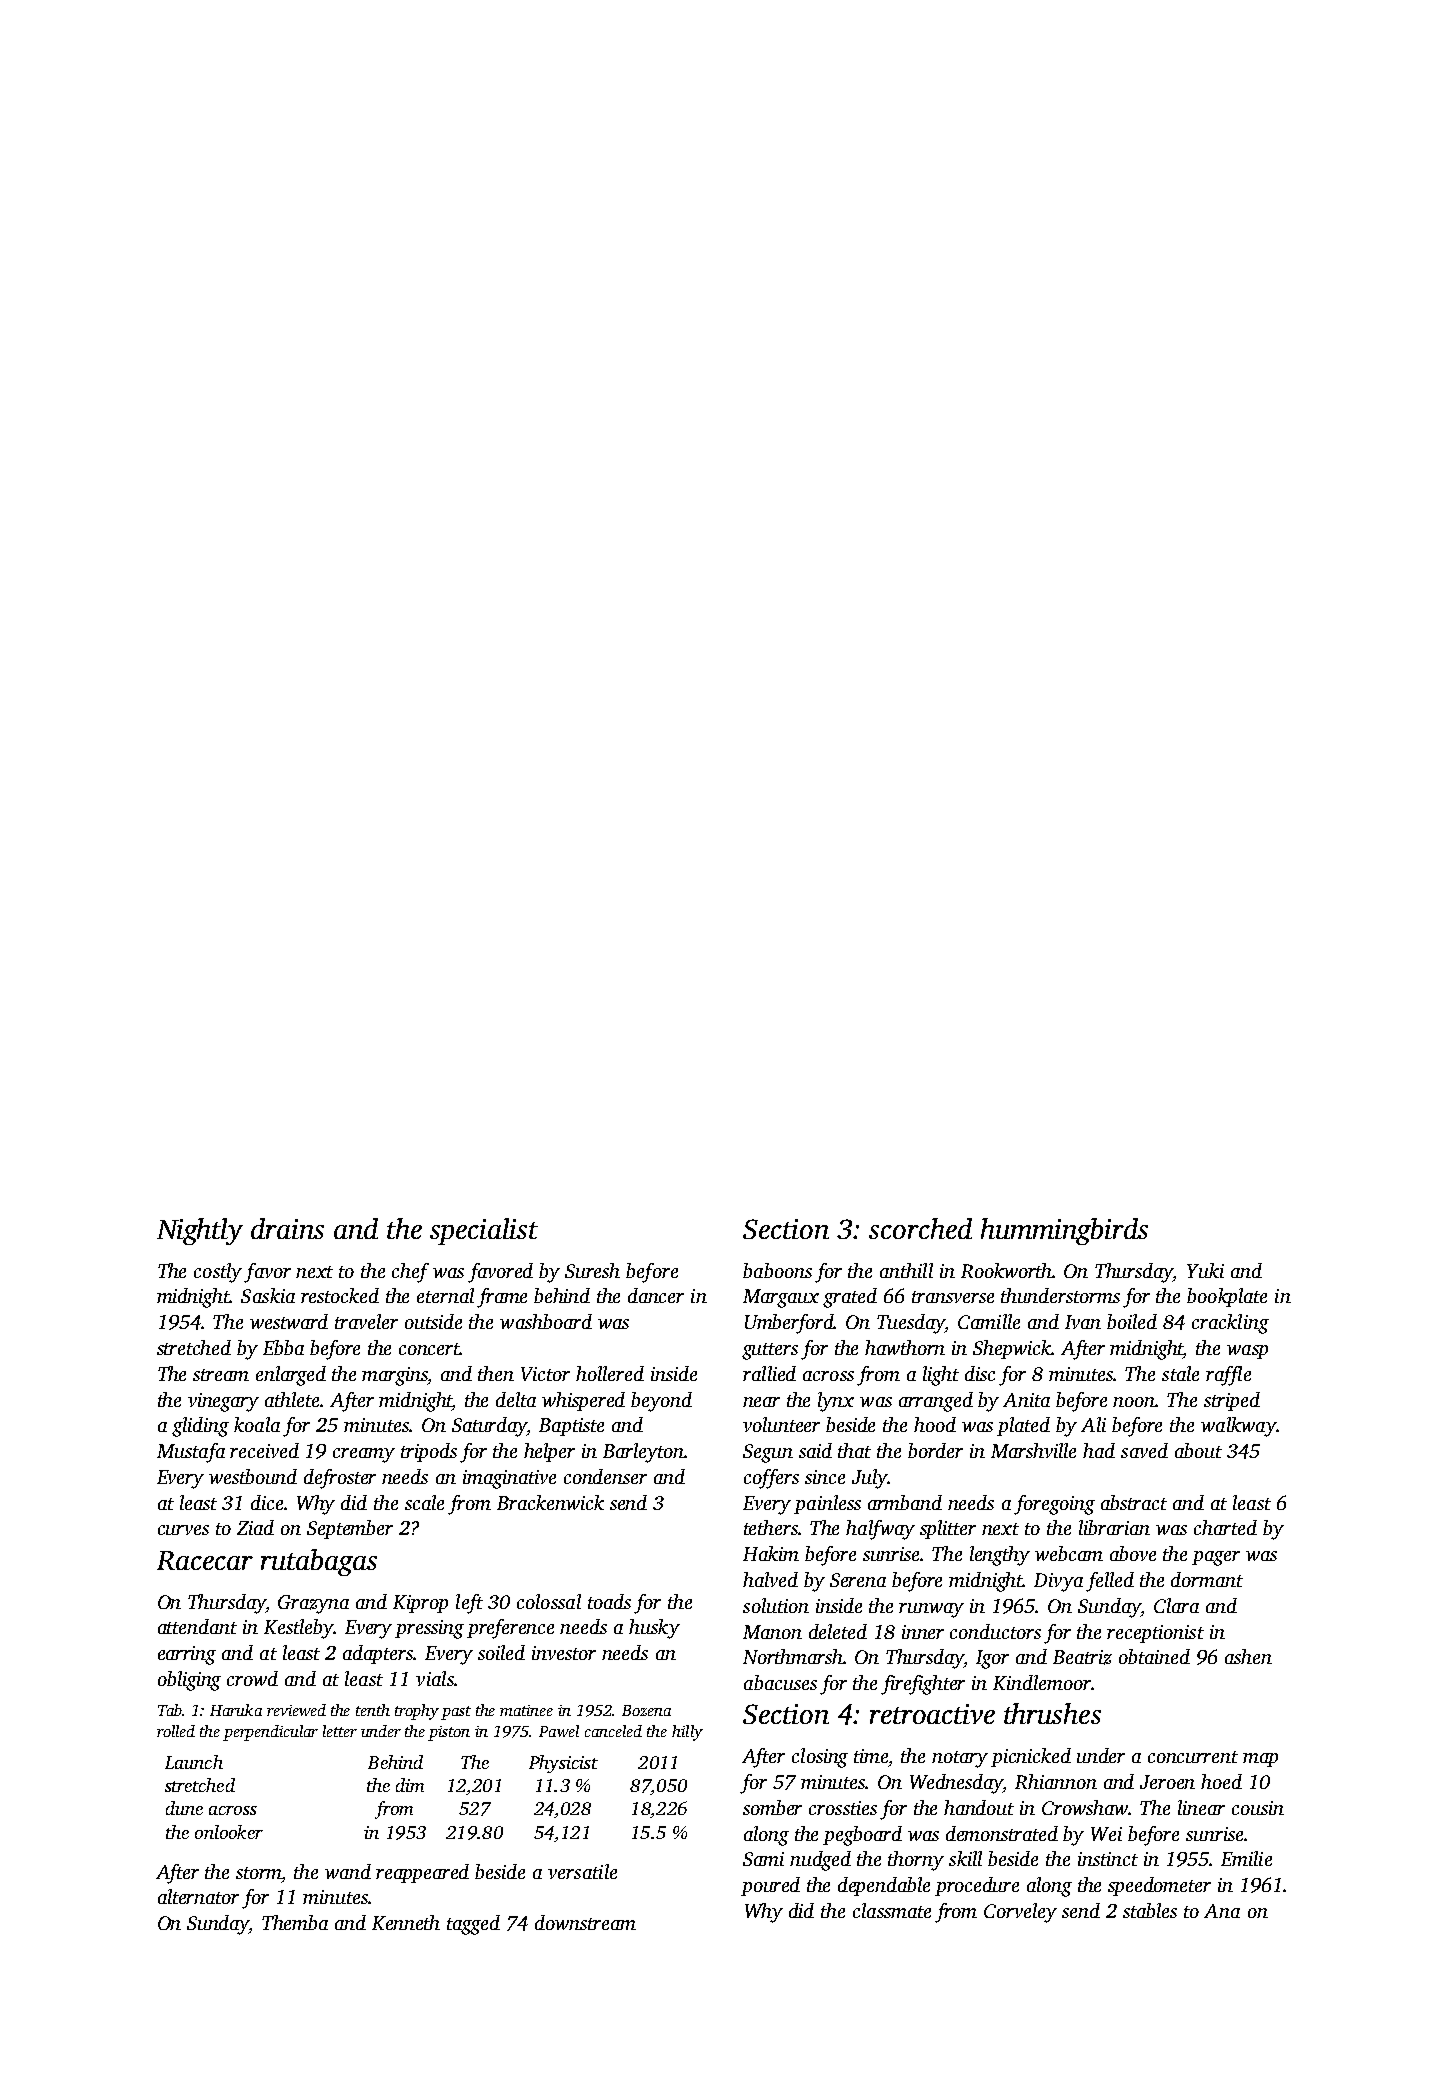 This page has width=1450, height=2100. I want to click on demonstrated, so click(1002, 1833).
